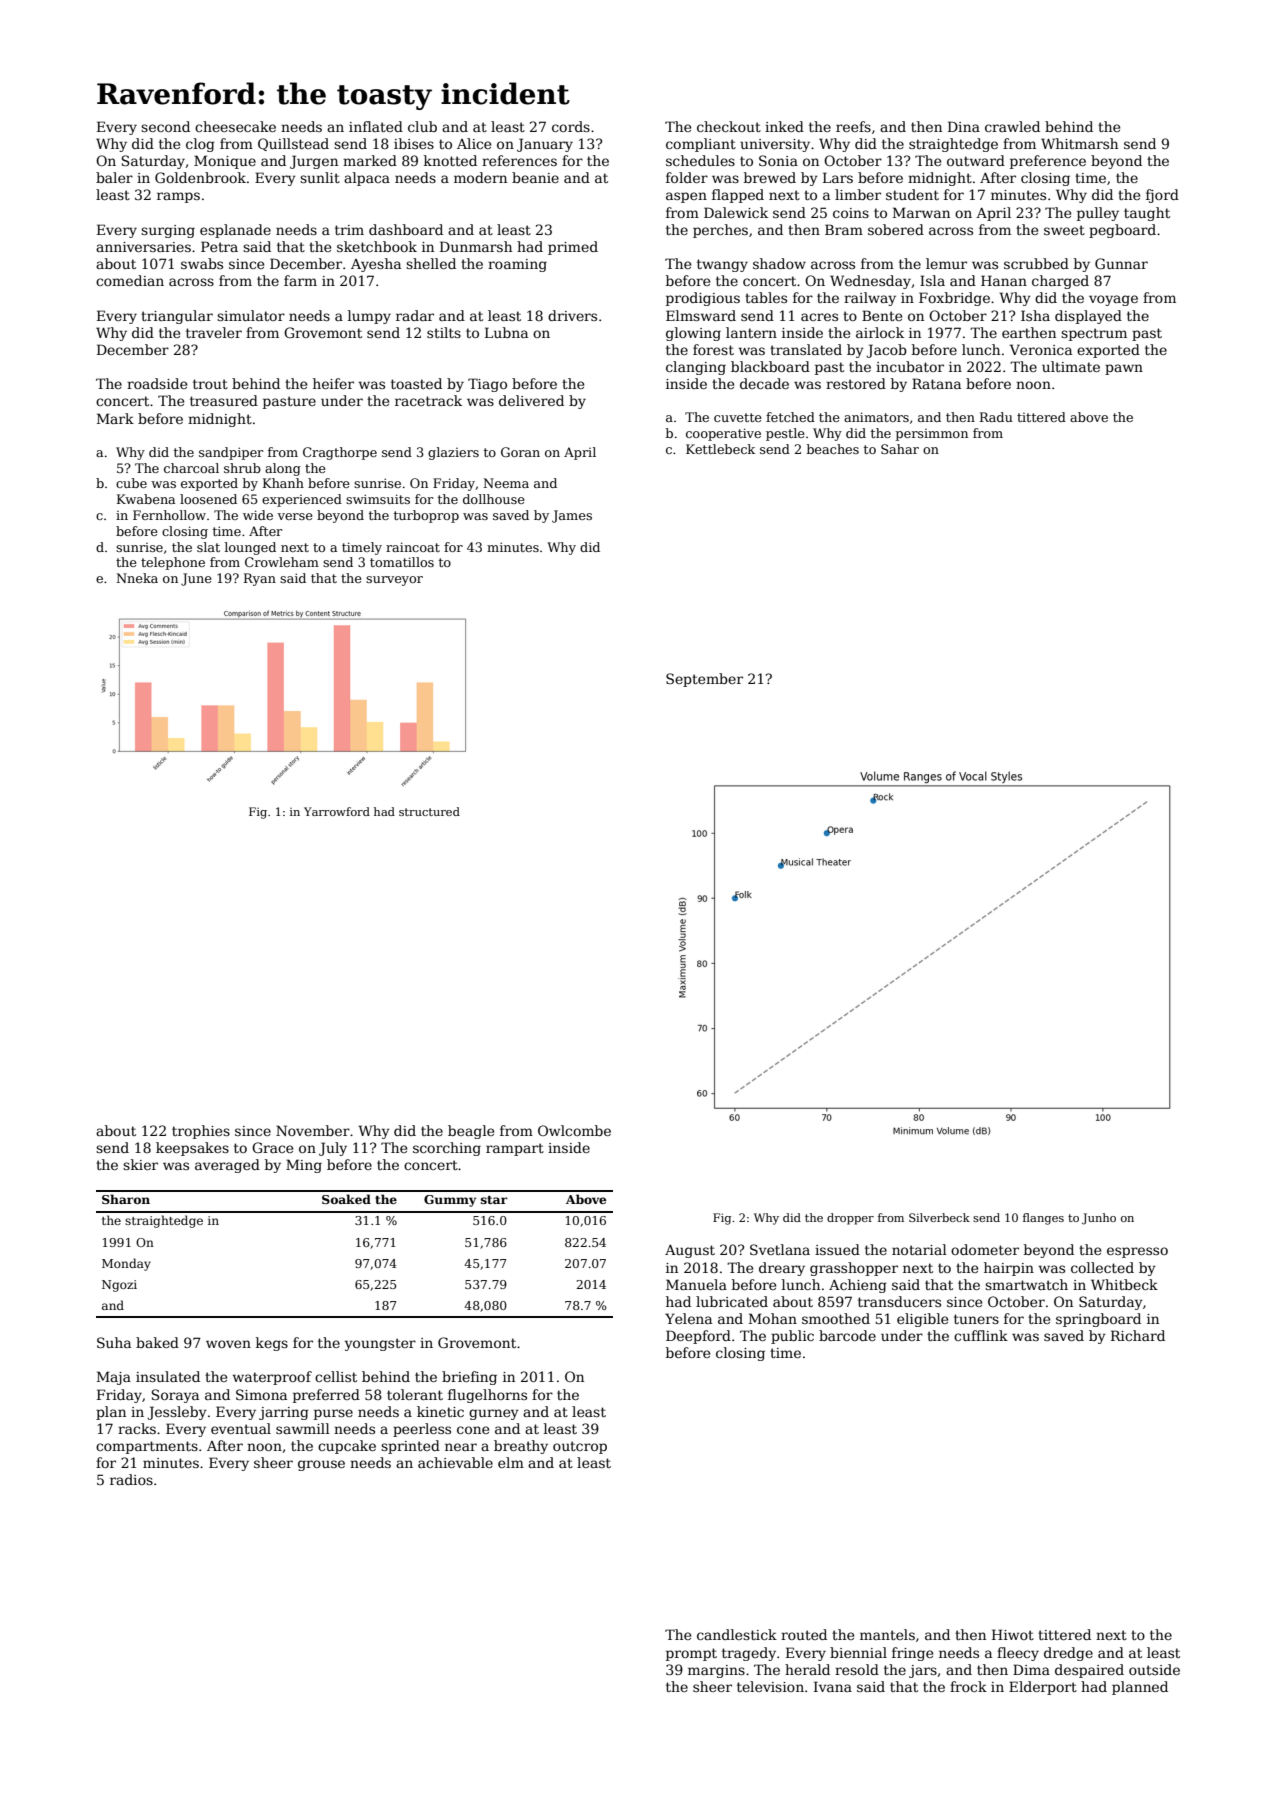 This screenshot has width=1278, height=1808. Describe the element at coordinates (1079, 143) in the screenshot. I see `Whitmarsh` at that location.
